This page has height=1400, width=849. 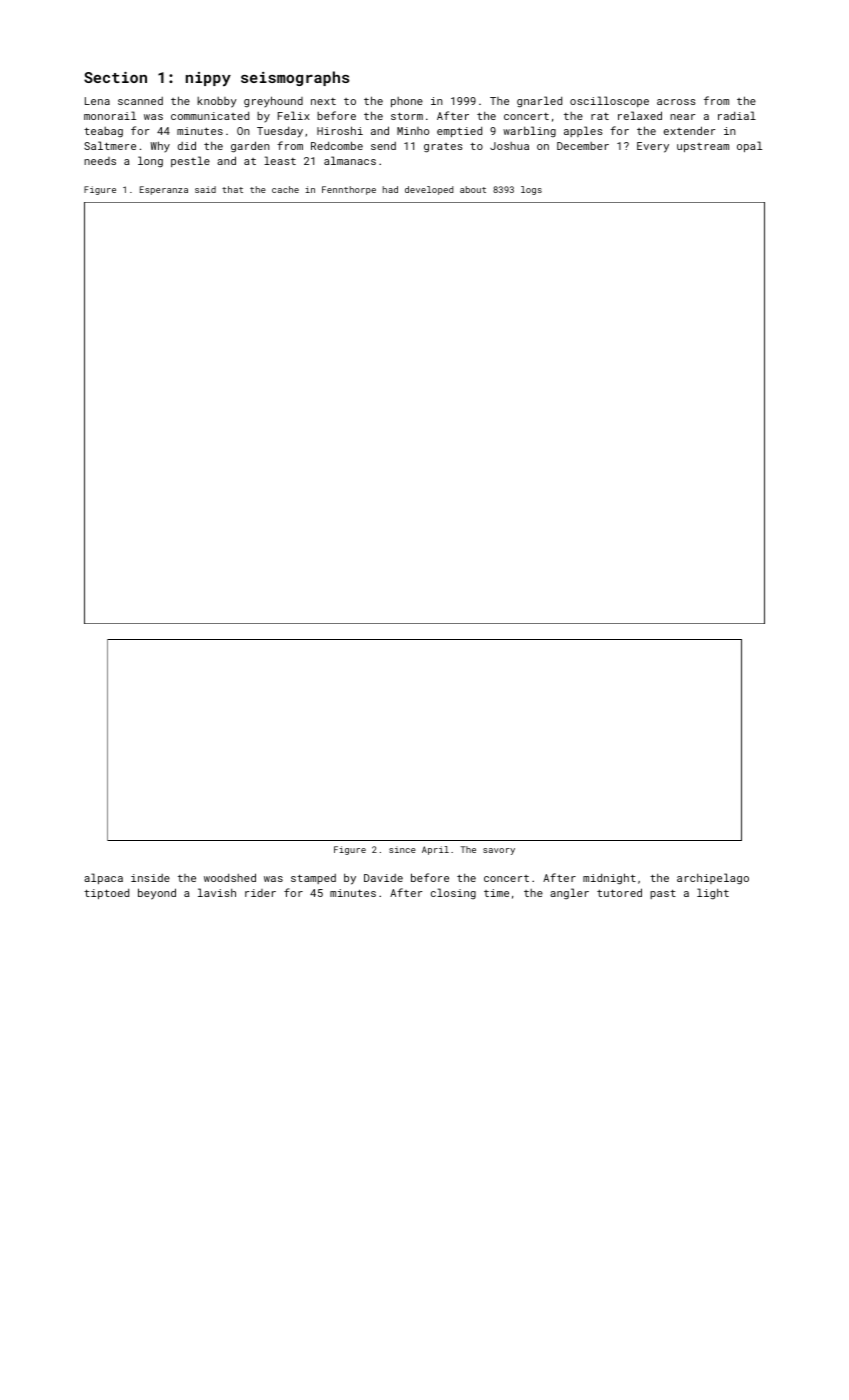 I want to click on April, so click(x=435, y=850).
